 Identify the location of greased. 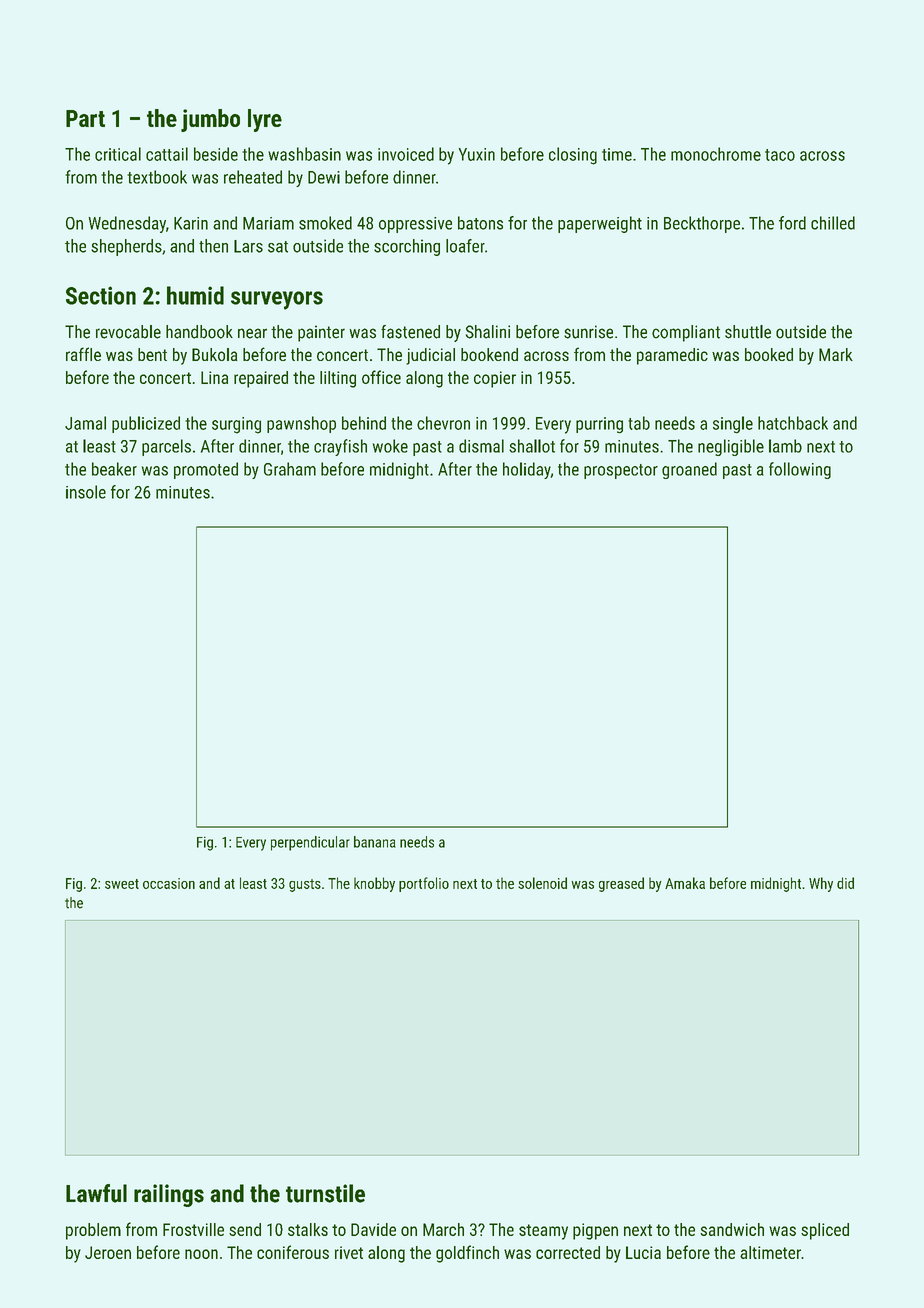
(621, 884).
